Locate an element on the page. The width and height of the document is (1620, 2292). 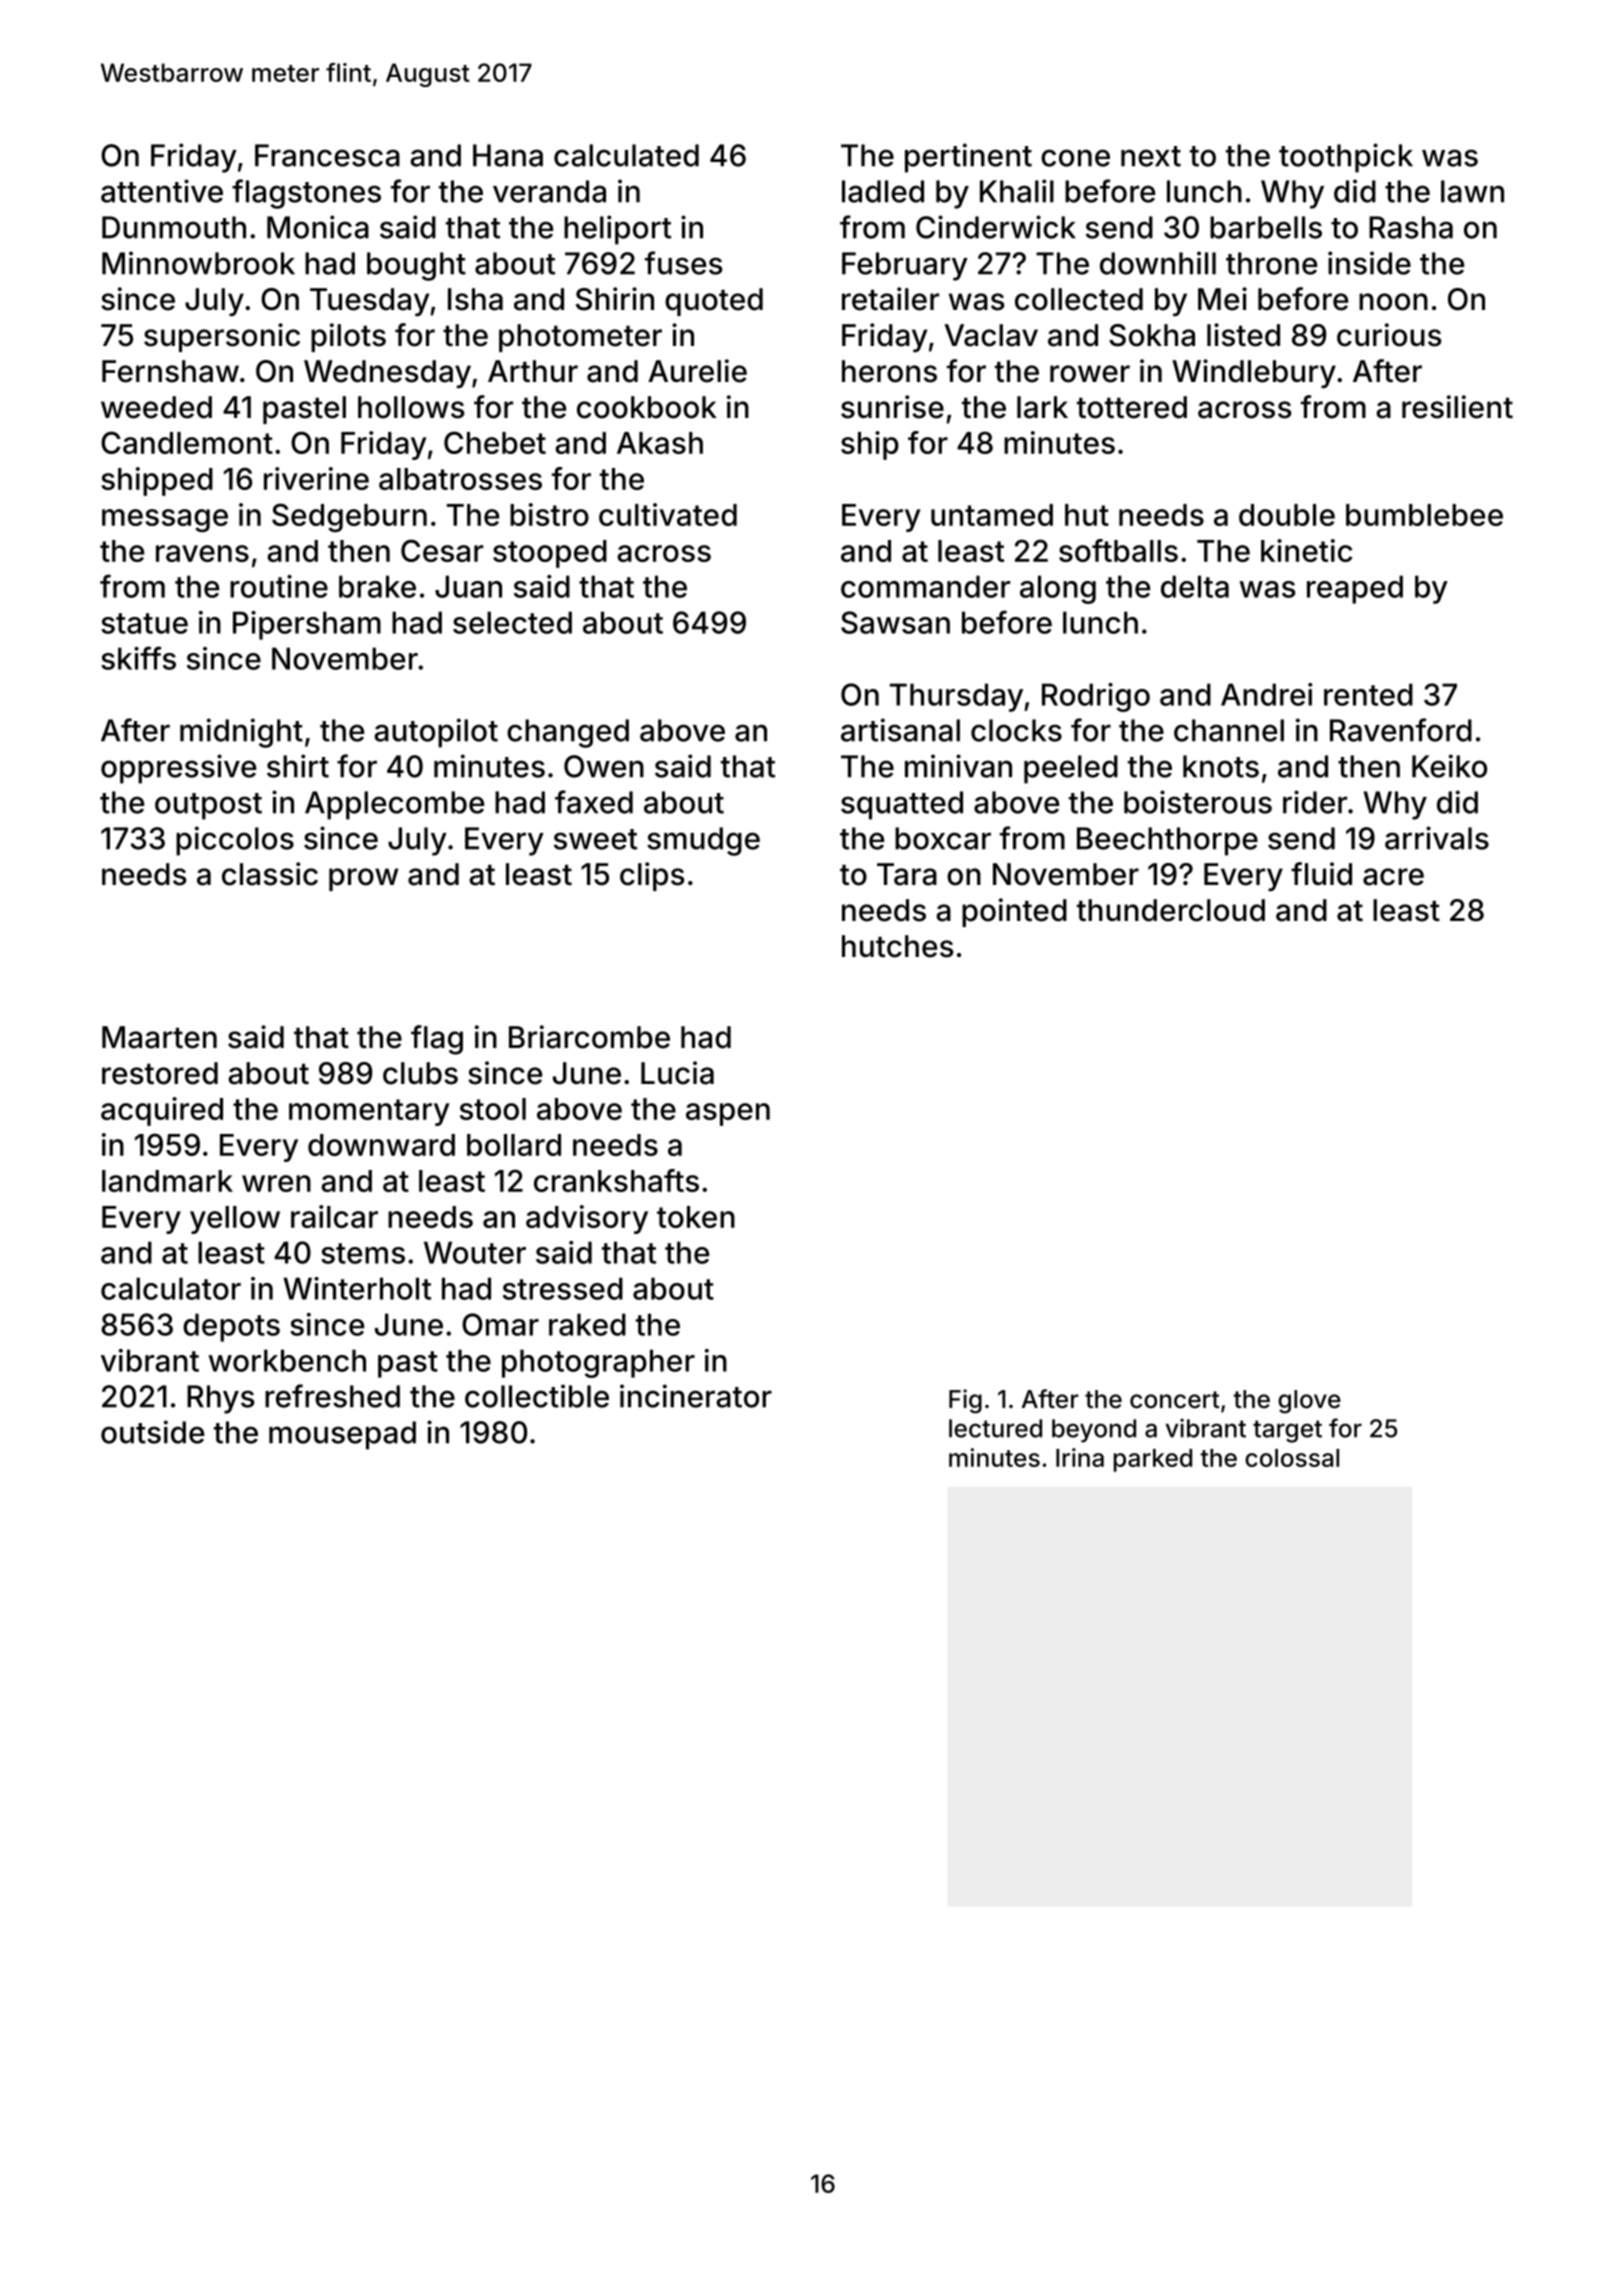
Andrei is located at coordinates (1267, 694).
